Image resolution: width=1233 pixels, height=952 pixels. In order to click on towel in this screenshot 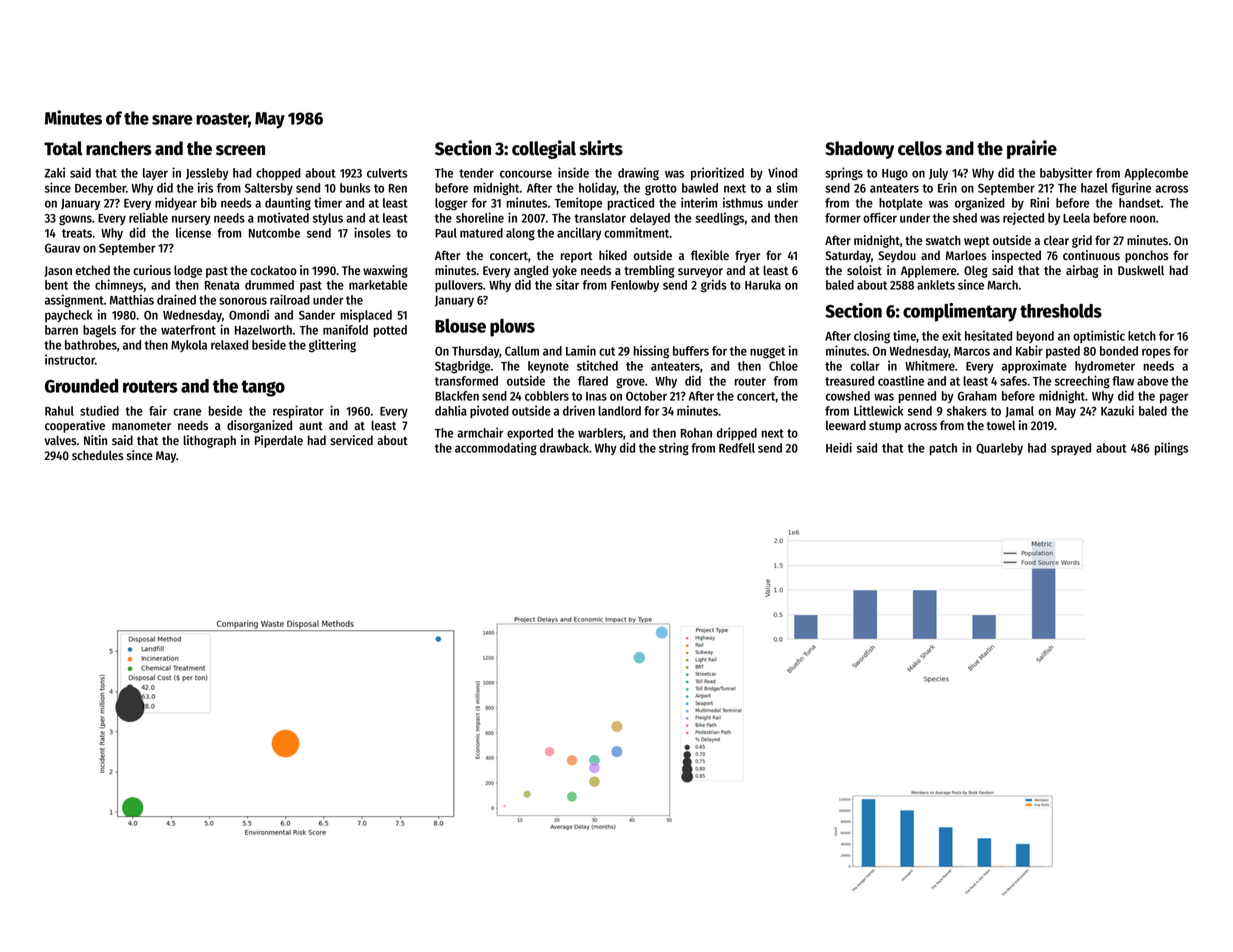, I will do `click(1001, 425)`.
